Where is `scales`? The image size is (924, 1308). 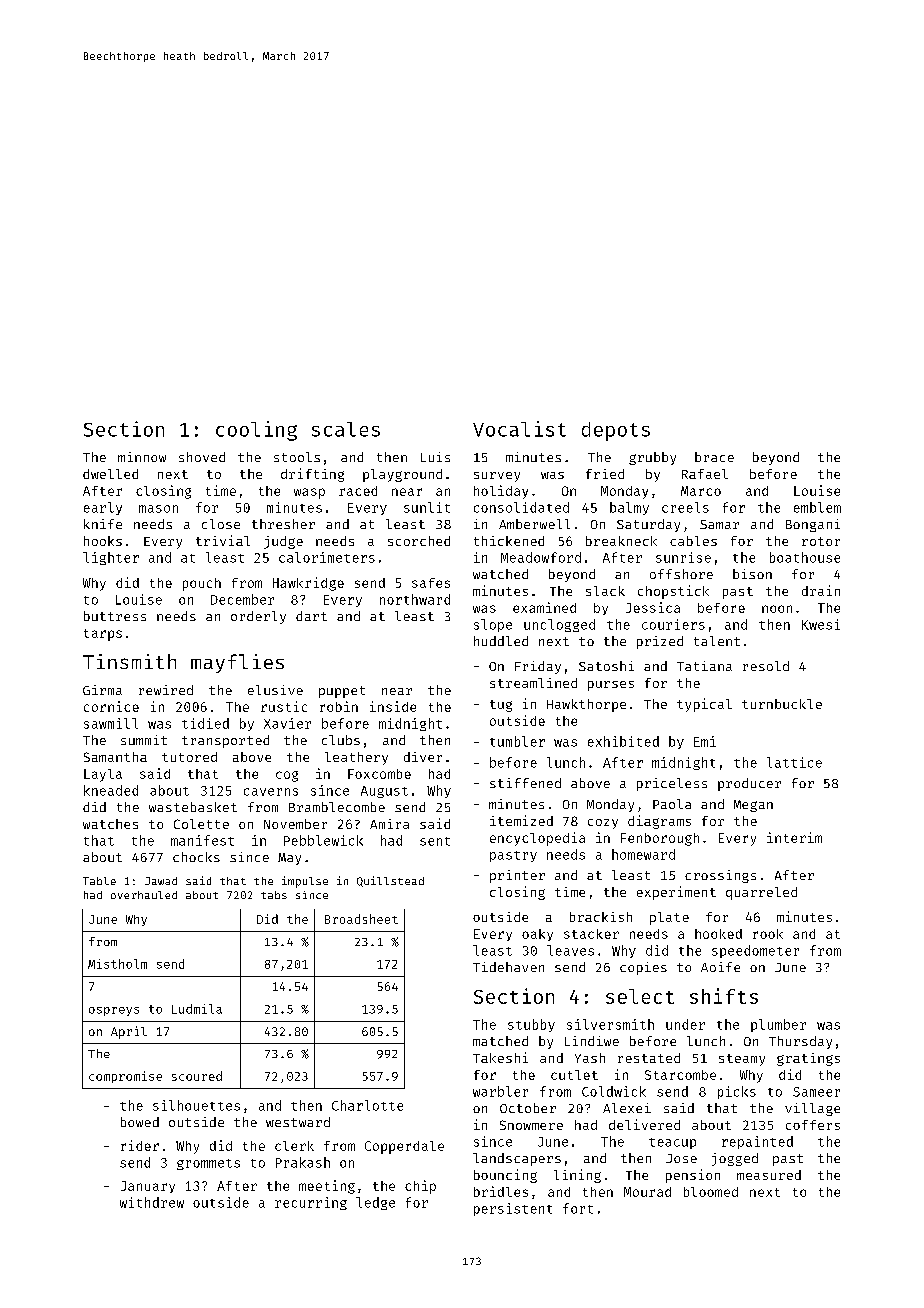 scales is located at coordinates (346, 429).
